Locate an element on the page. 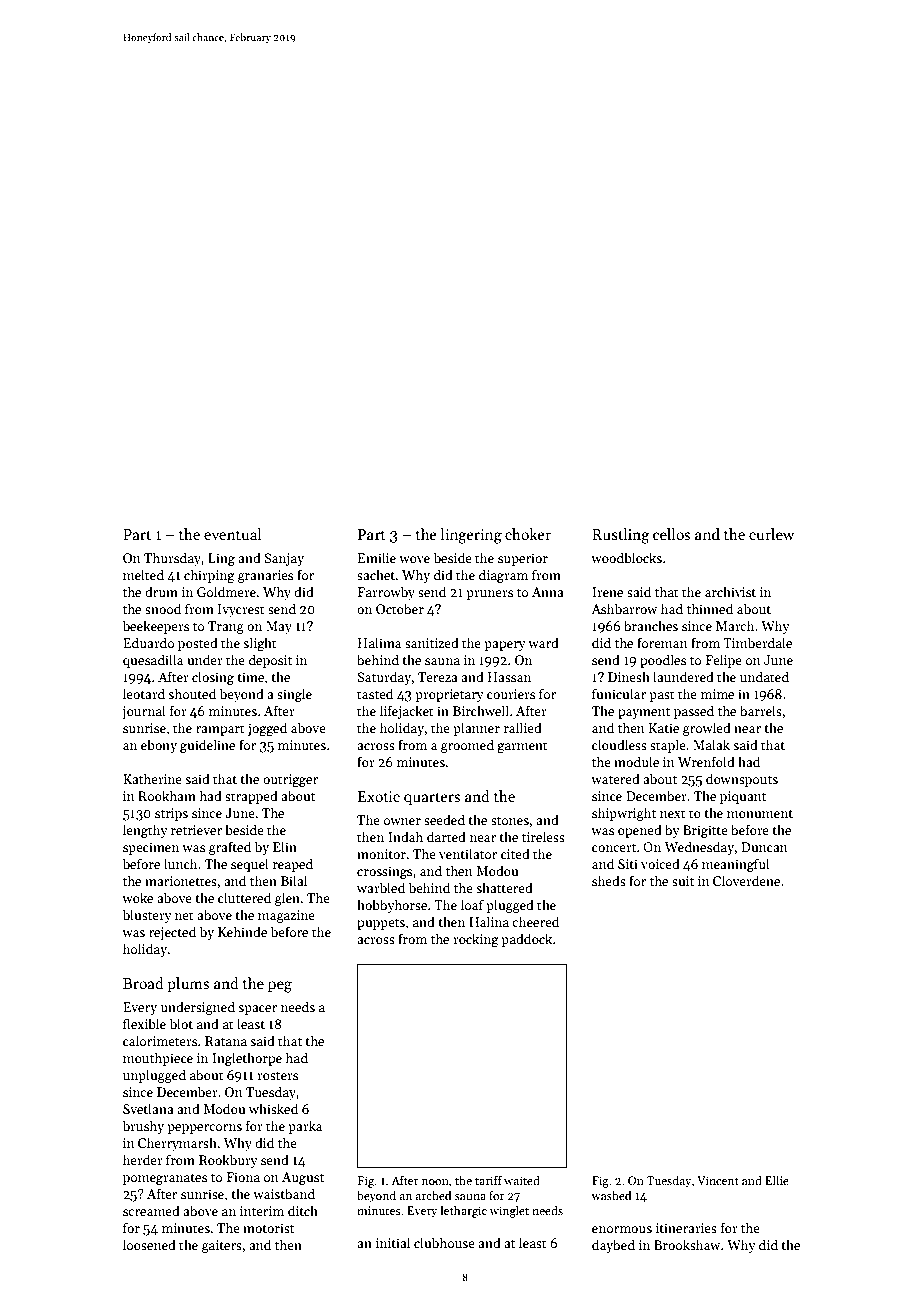  curlew is located at coordinates (771, 534).
